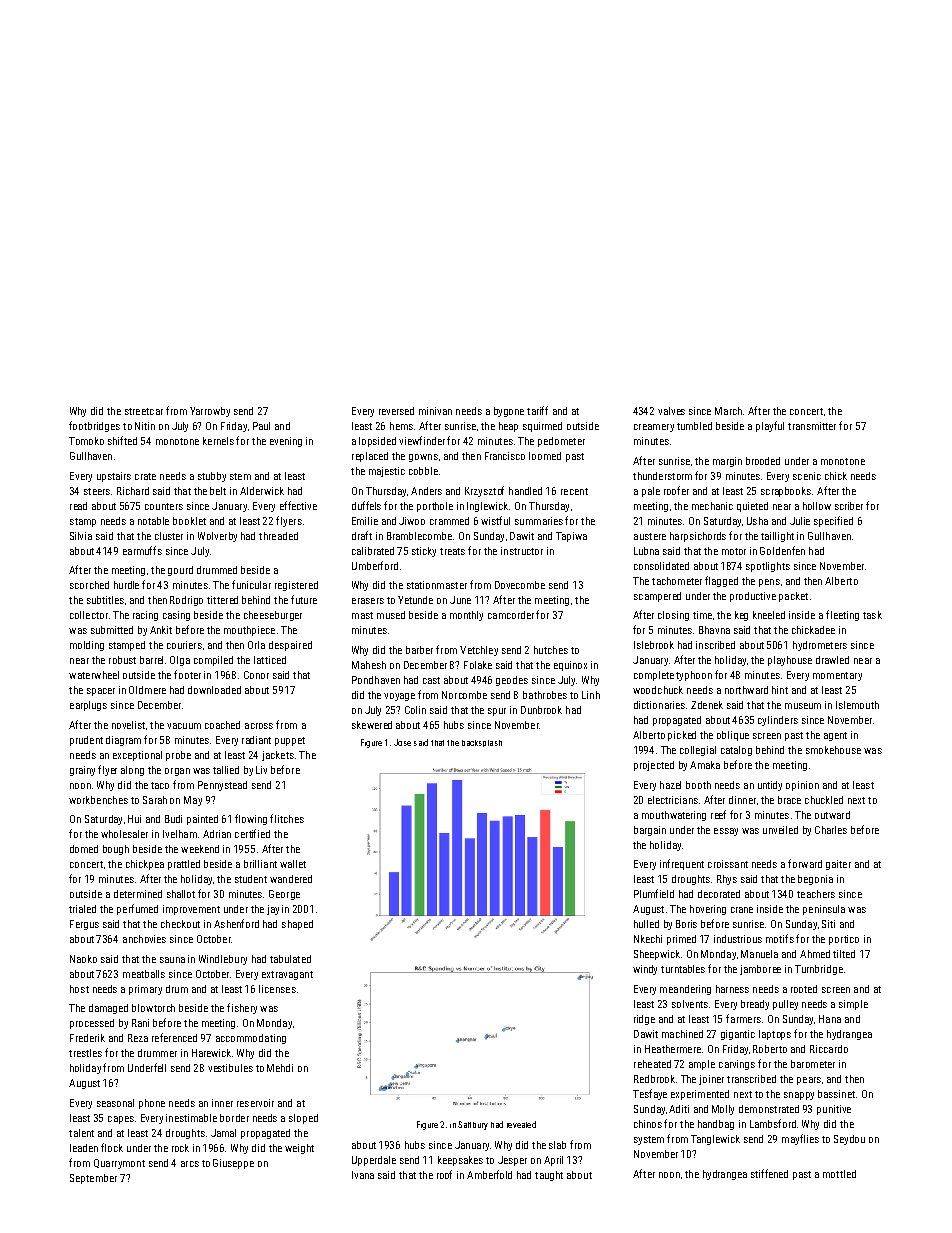 The height and width of the screenshot is (1233, 952). Describe the element at coordinates (419, 536) in the screenshot. I see `Bramblecombe` at that location.
